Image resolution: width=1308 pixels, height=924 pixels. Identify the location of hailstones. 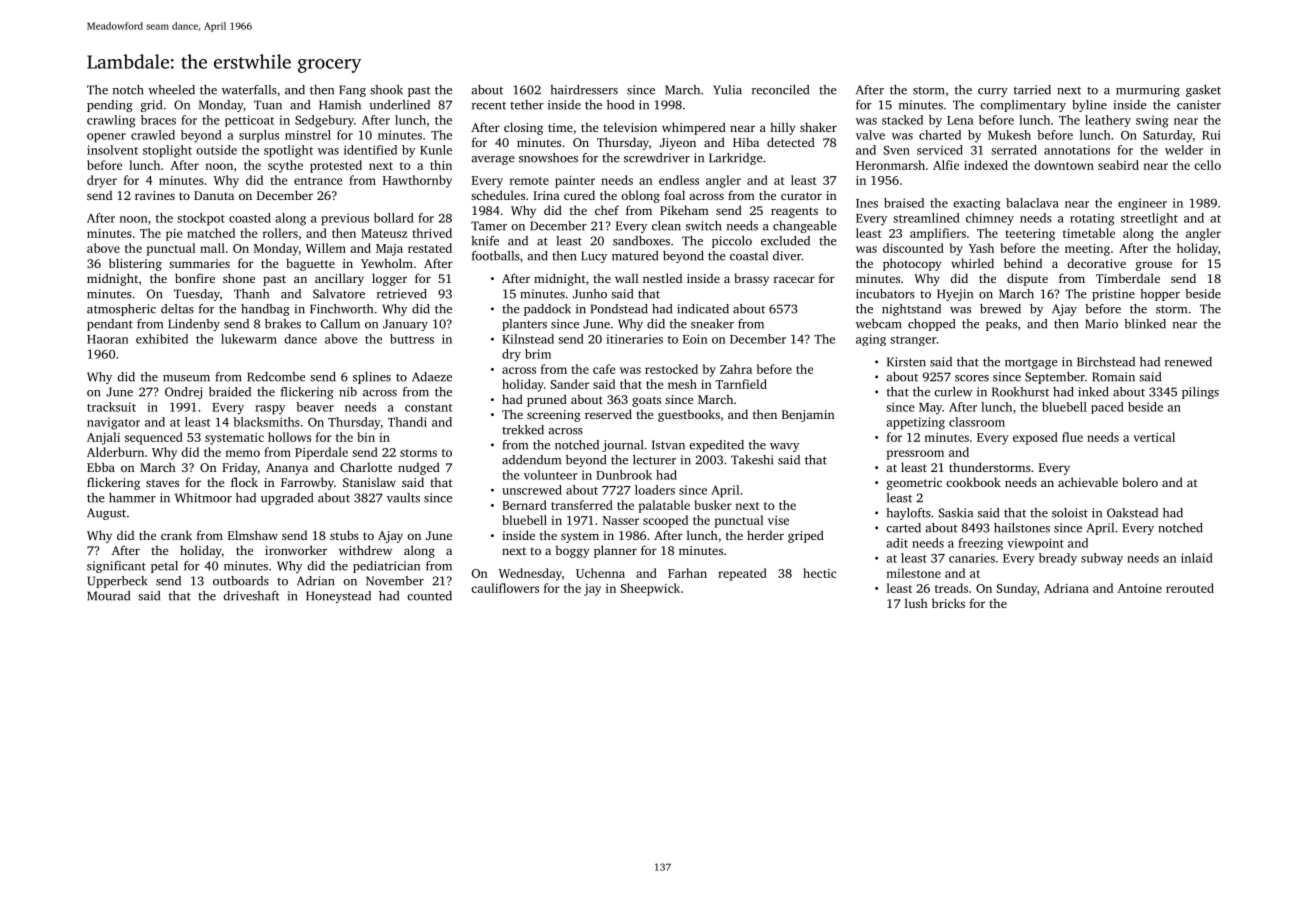
(1022, 528).
